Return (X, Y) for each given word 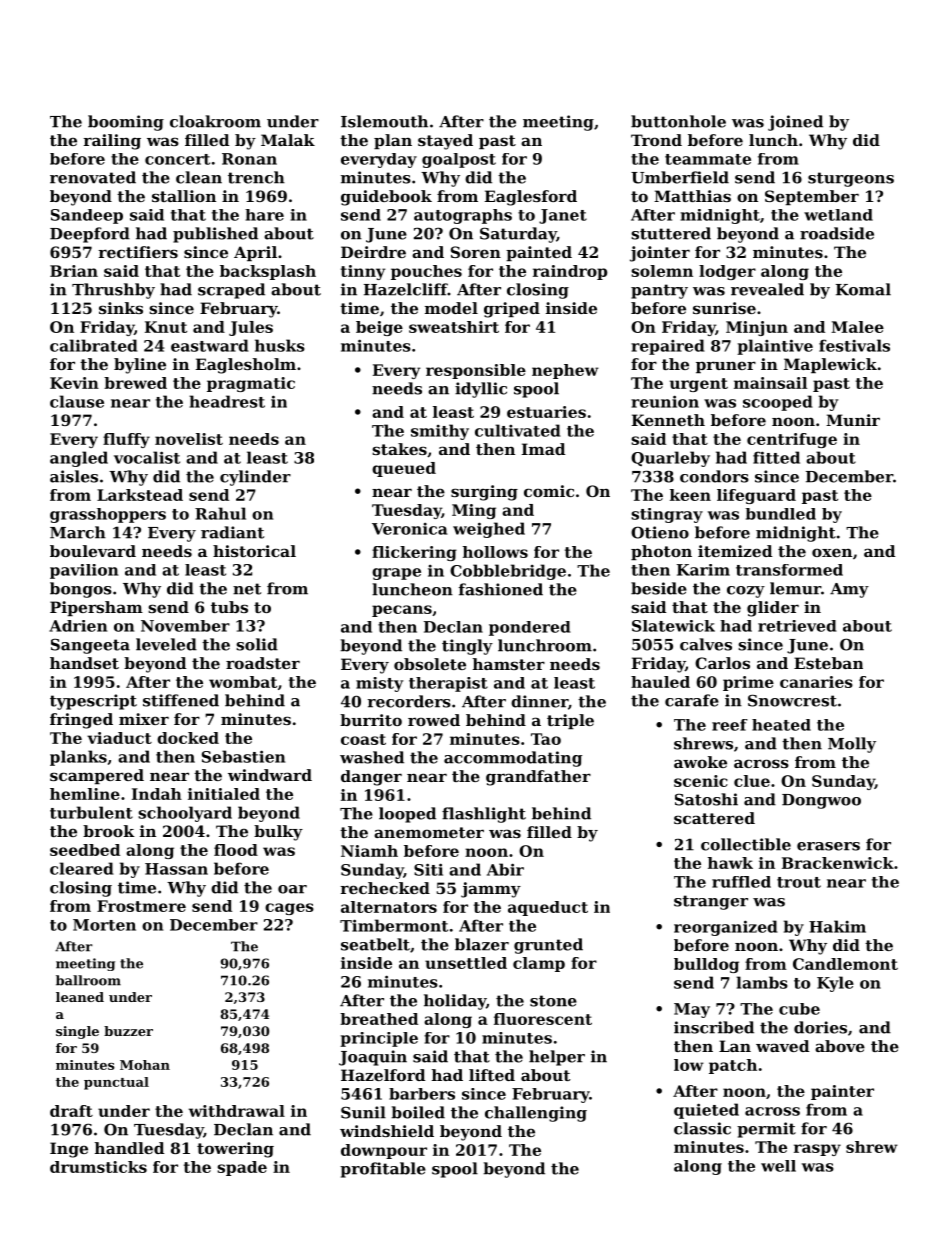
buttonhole (678, 121)
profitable (383, 1170)
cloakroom (215, 121)
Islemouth (384, 121)
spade (242, 1168)
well (778, 1166)
